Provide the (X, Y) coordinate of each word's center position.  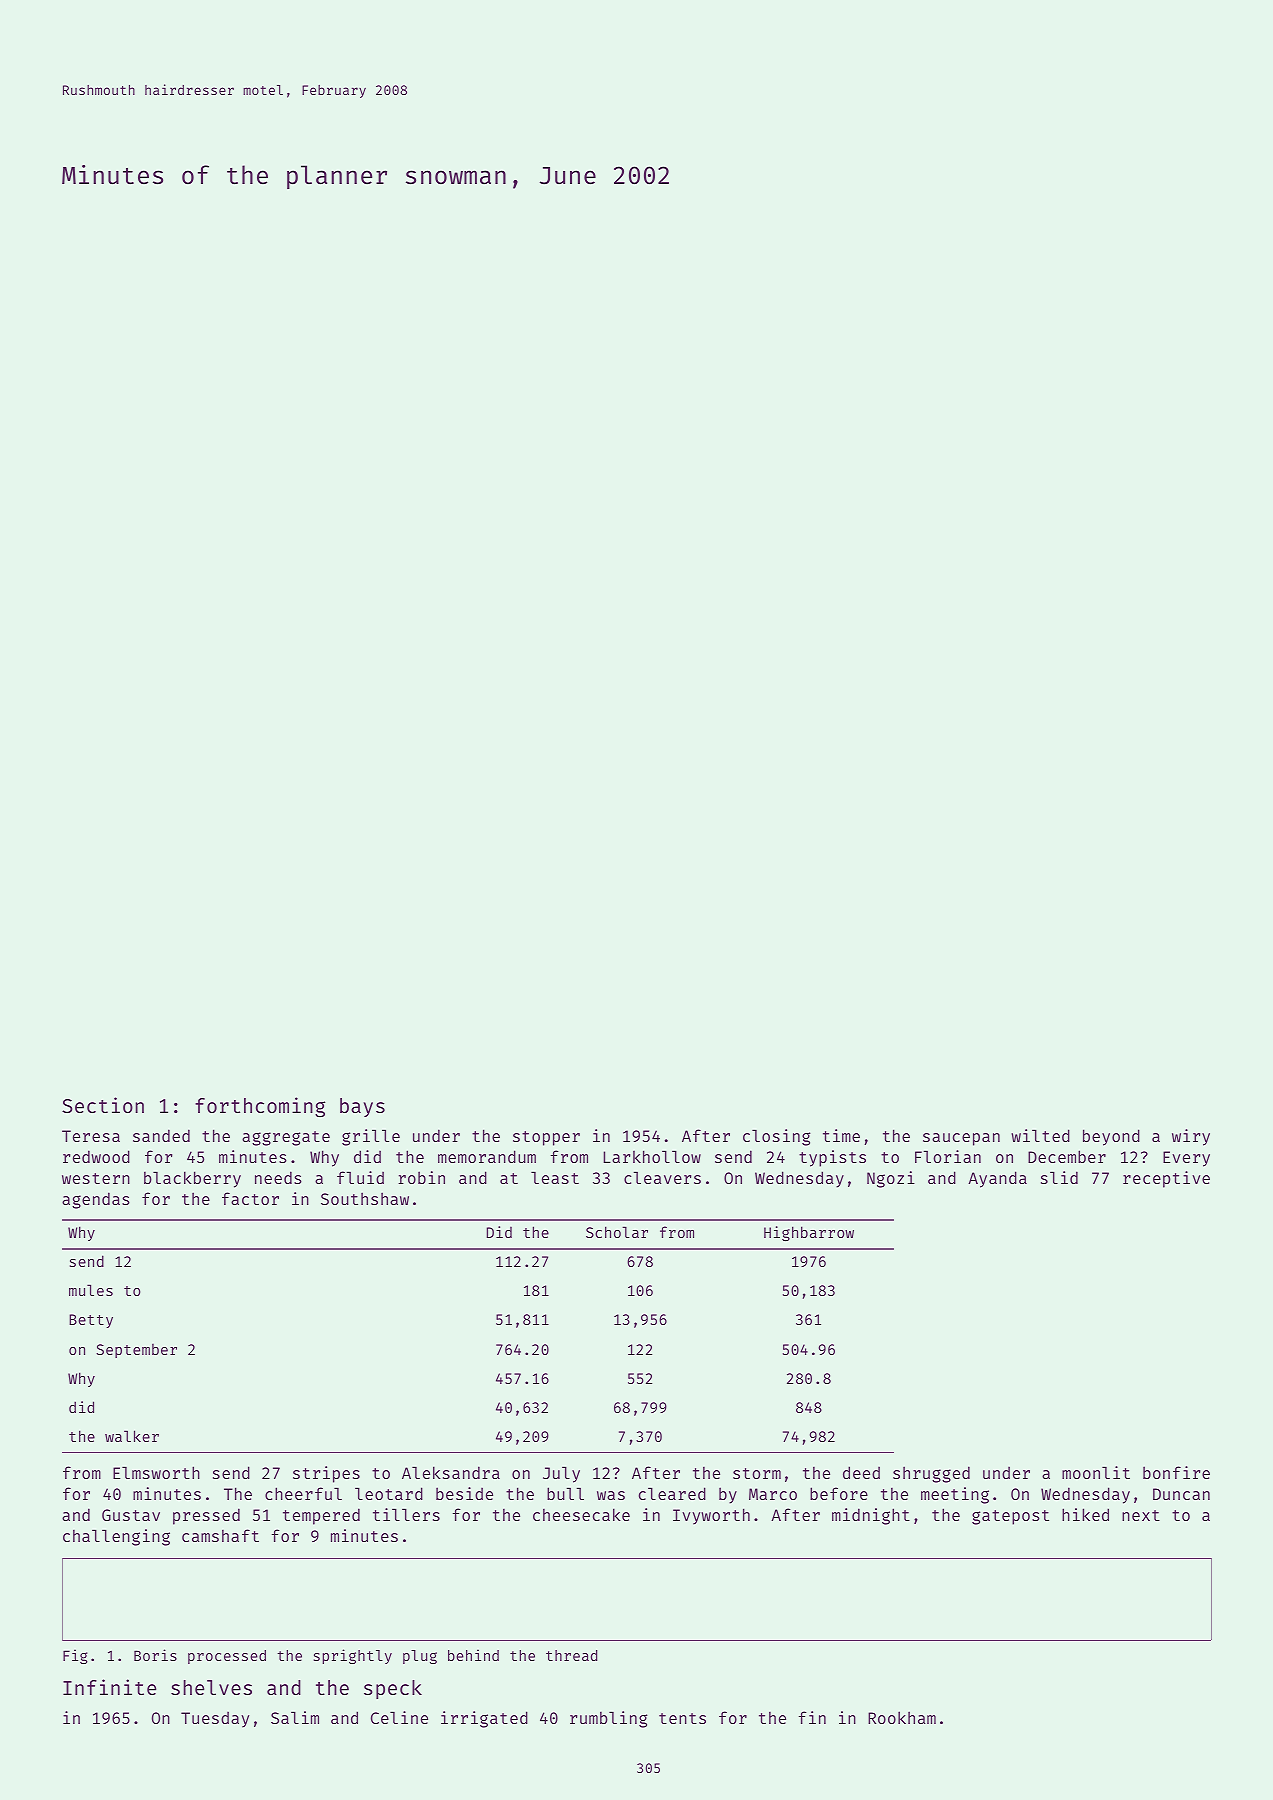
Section (103, 1105)
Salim (295, 1717)
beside (464, 1493)
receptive (1166, 1179)
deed (861, 1472)
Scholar (617, 1232)
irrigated (484, 1719)
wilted (1040, 1135)
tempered (321, 1516)
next (1141, 1515)
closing (776, 1137)
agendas (96, 1200)
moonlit (1096, 1472)
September (136, 1351)
